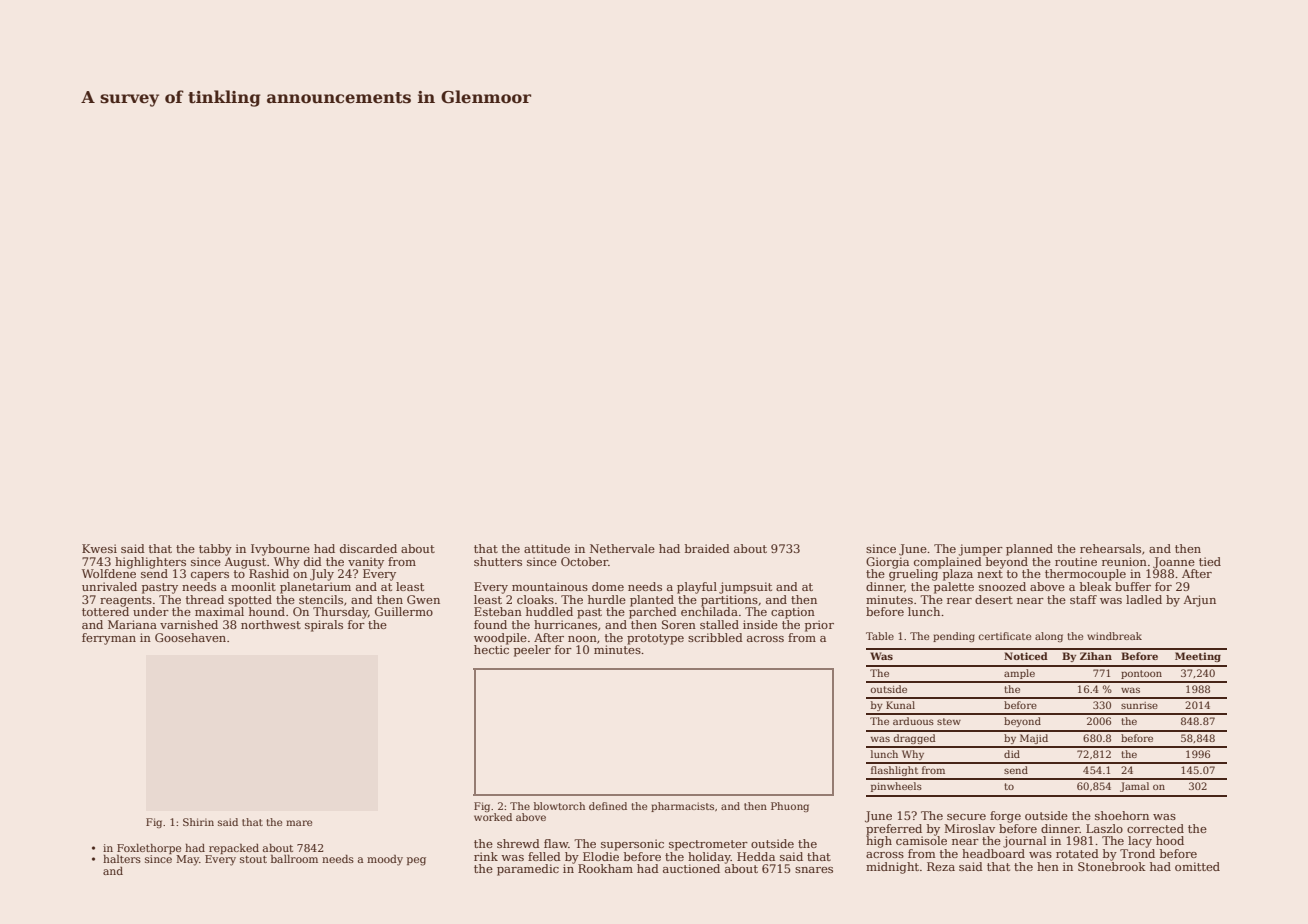 Image resolution: width=1308 pixels, height=924 pixels. Describe the element at coordinates (109, 586) in the screenshot. I see `unrivaled` at that location.
